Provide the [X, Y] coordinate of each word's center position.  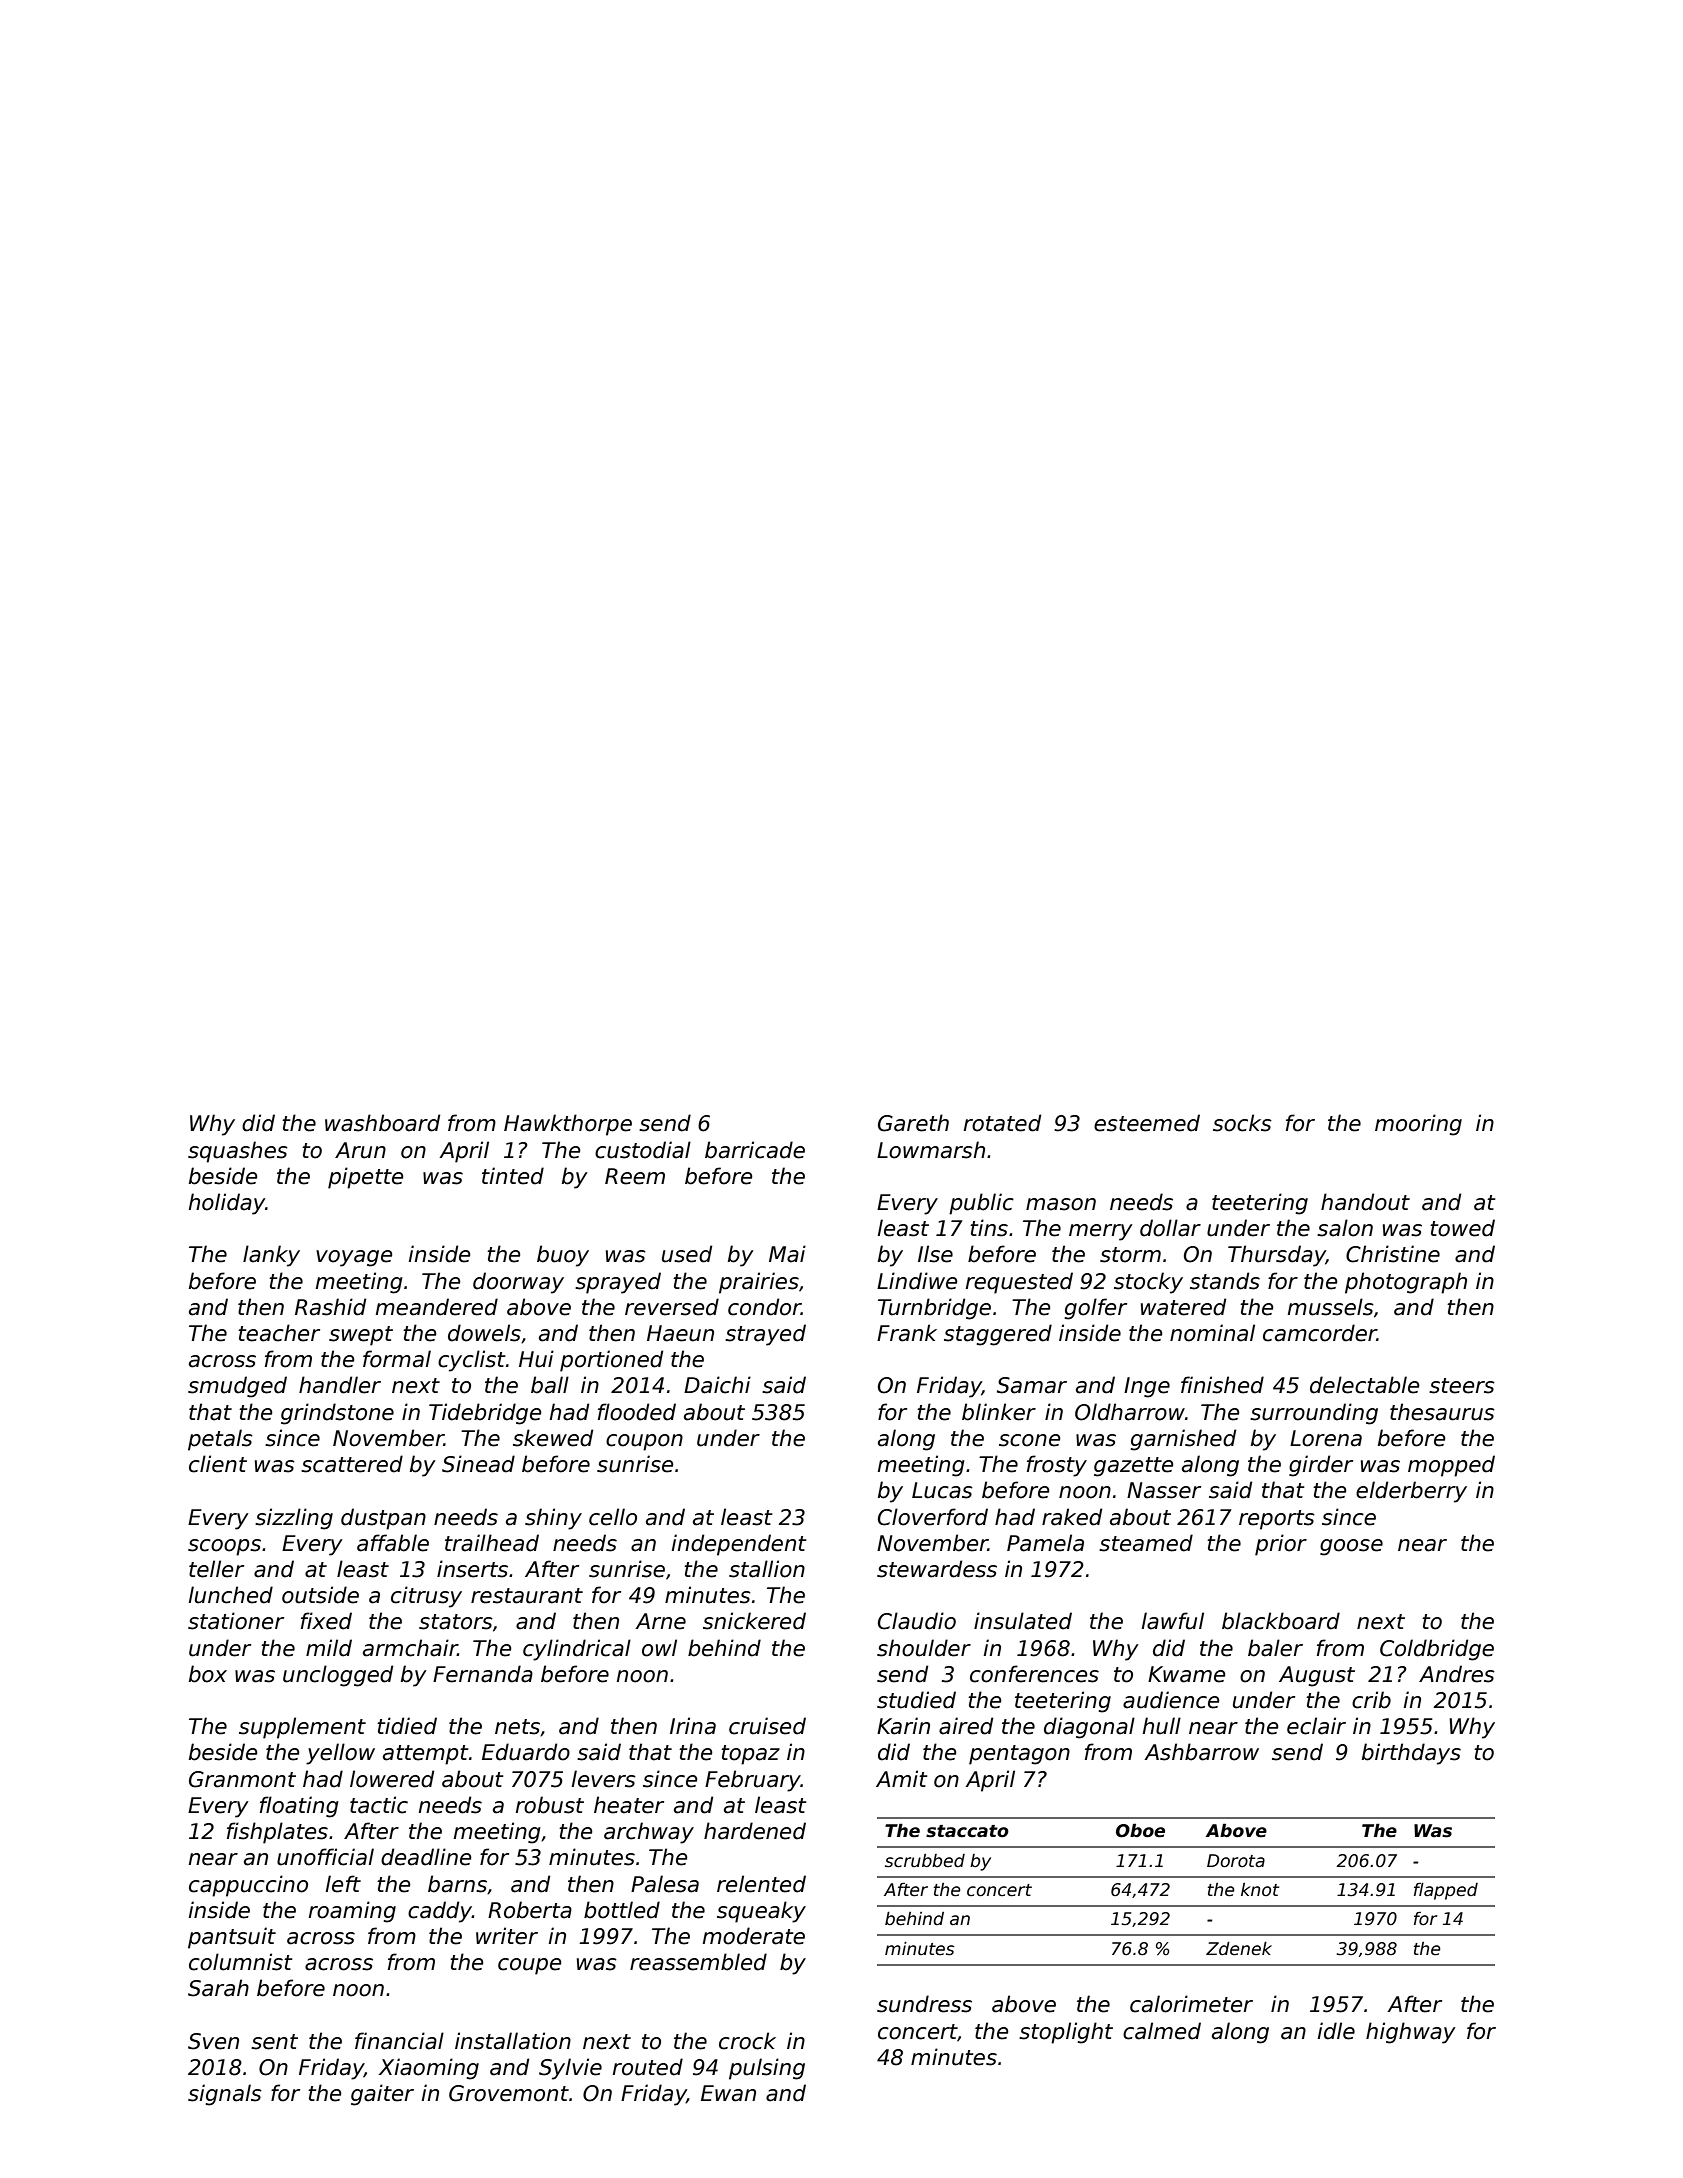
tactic [379, 1805]
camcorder [1320, 1333]
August [1317, 1676]
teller [216, 1569]
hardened [755, 1831]
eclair [1316, 1726]
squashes [238, 1152]
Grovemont [509, 2093]
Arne [660, 1621]
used [687, 1254]
